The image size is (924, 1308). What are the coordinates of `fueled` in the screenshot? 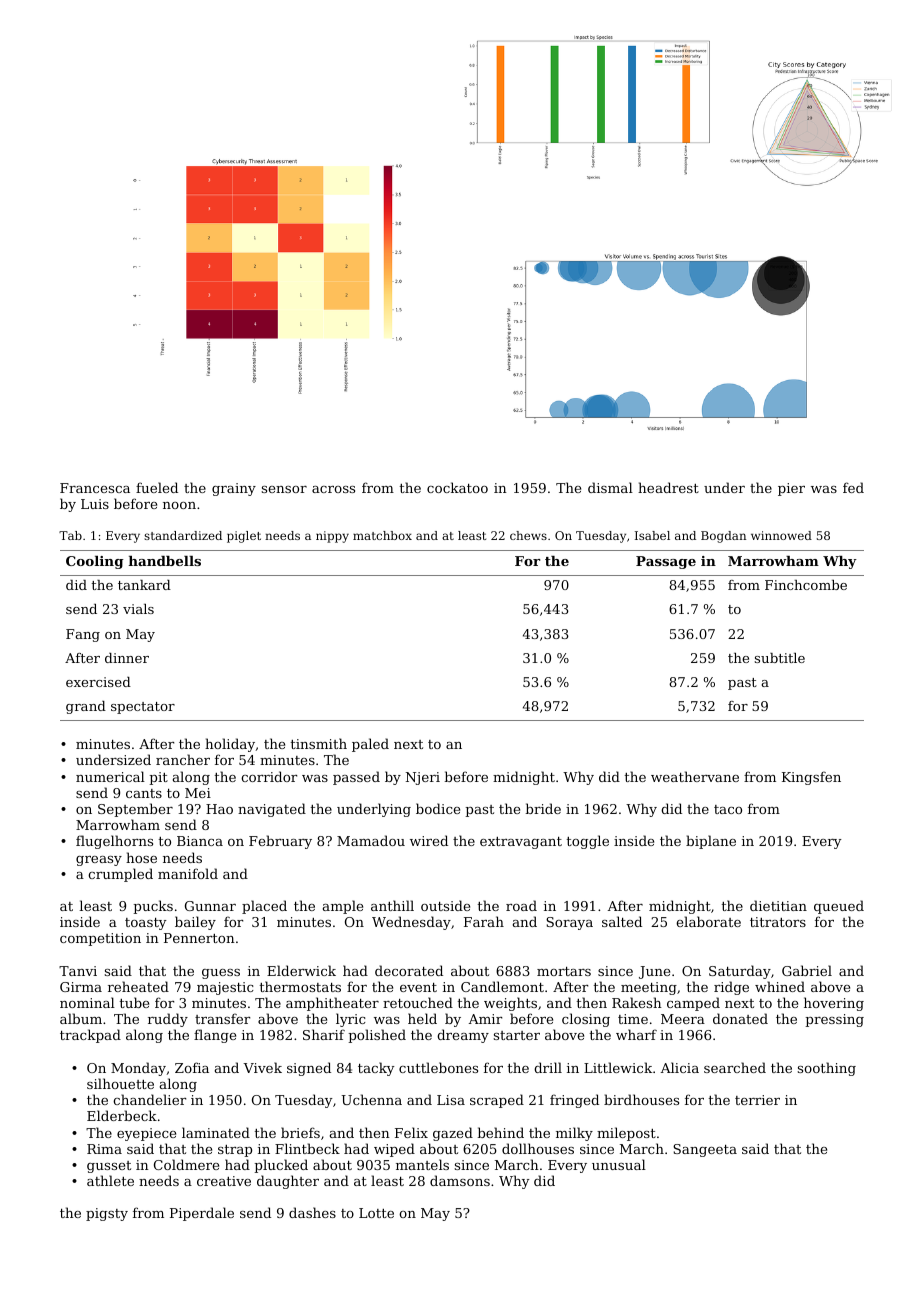 It's located at (157, 487).
